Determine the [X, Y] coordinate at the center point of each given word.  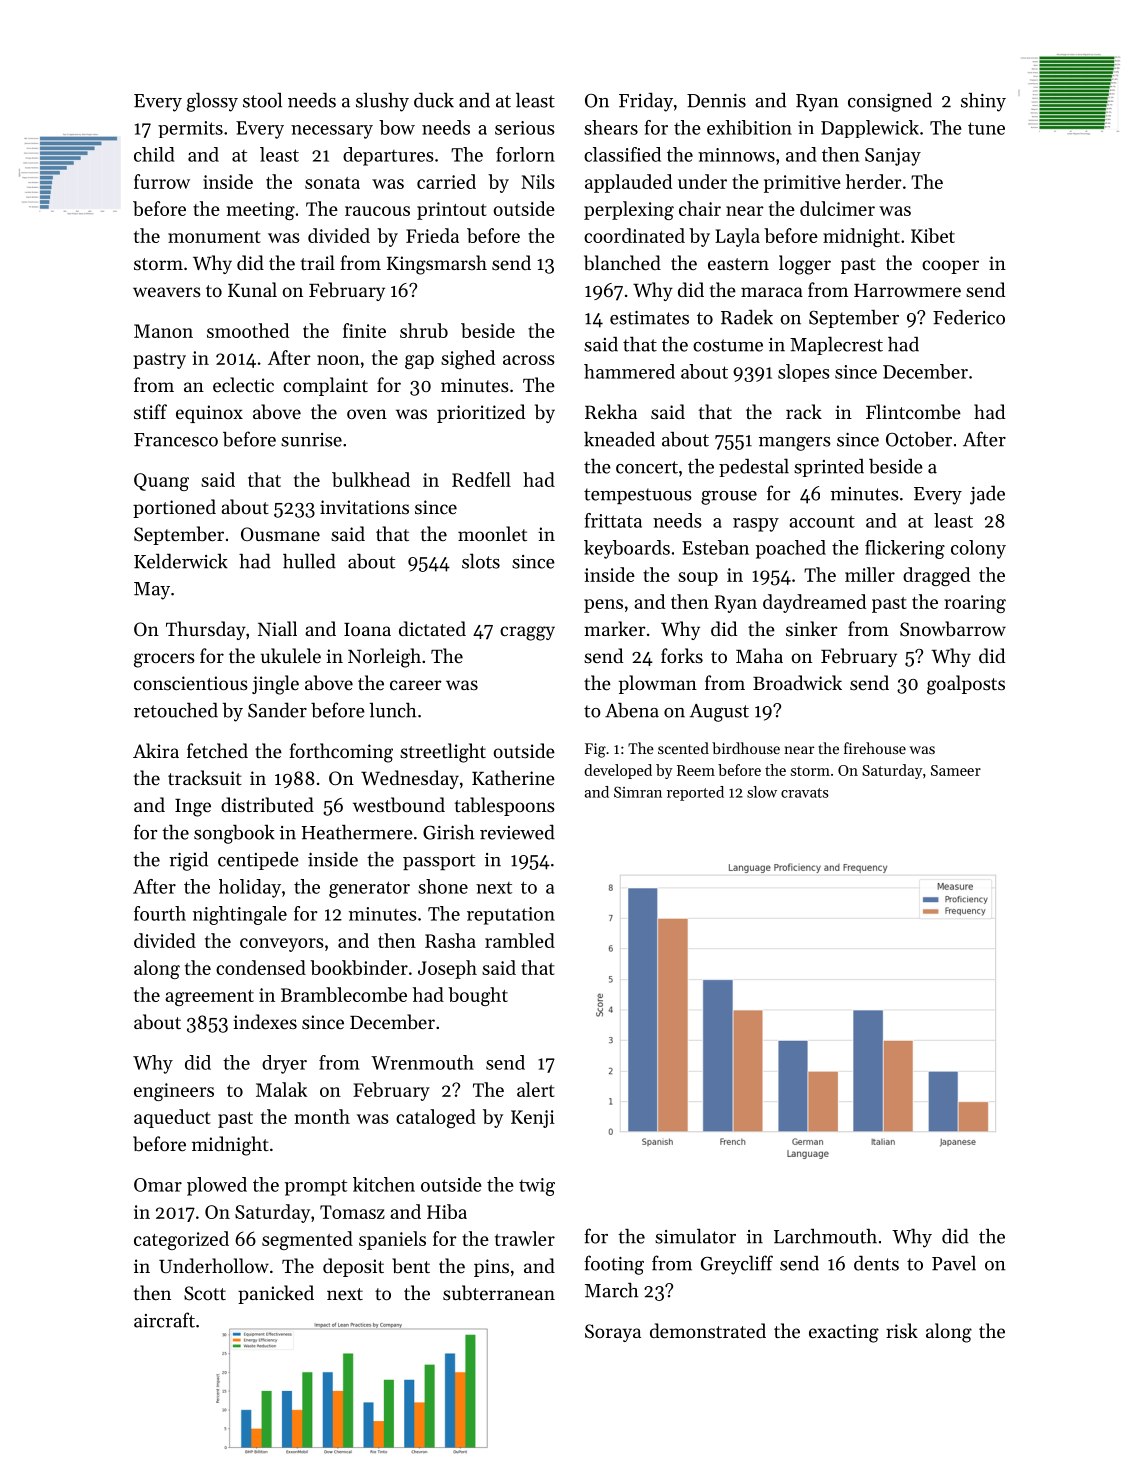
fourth [160, 913]
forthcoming [341, 753]
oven [367, 414]
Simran [638, 792]
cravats [805, 793]
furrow [162, 181]
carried [446, 181]
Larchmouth [825, 1236]
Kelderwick [181, 561]
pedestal [754, 467]
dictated [432, 628]
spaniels [392, 1240]
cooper [950, 267]
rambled [520, 940]
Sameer [956, 770]
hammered [629, 371]
